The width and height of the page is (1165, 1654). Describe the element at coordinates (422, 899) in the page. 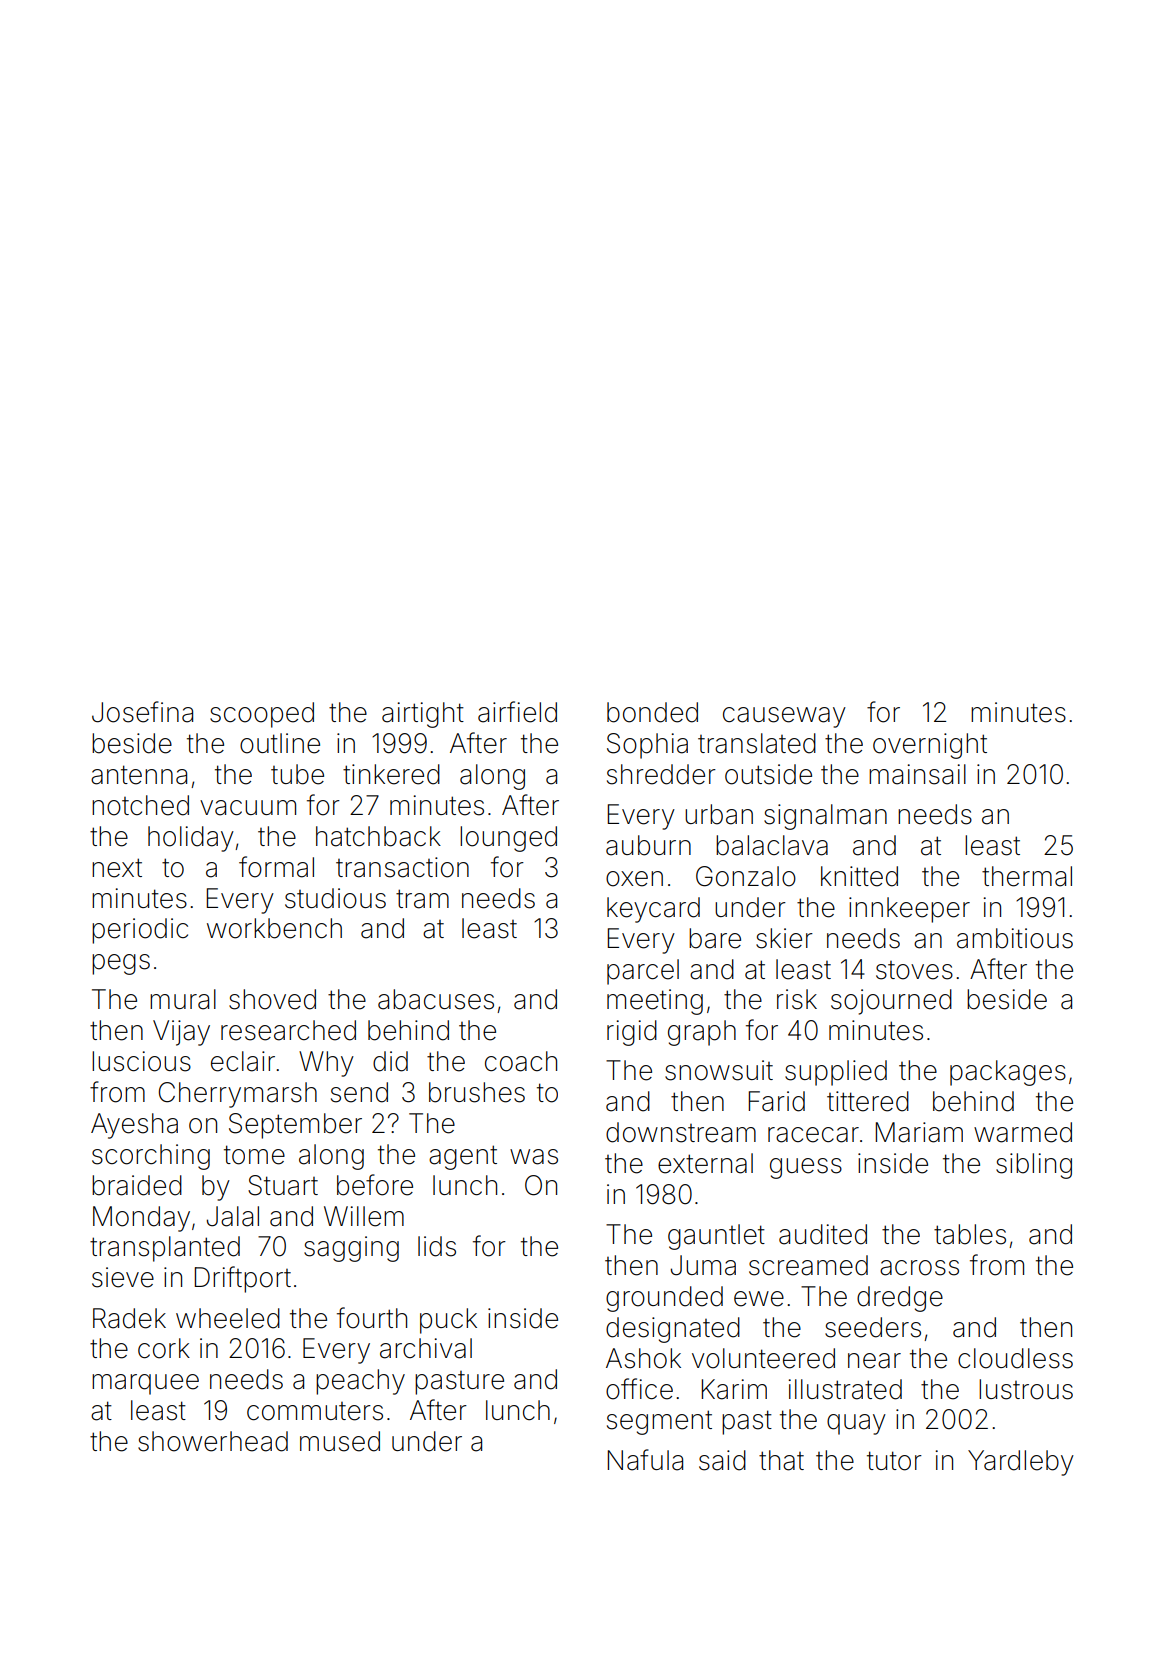

I see `tram` at that location.
